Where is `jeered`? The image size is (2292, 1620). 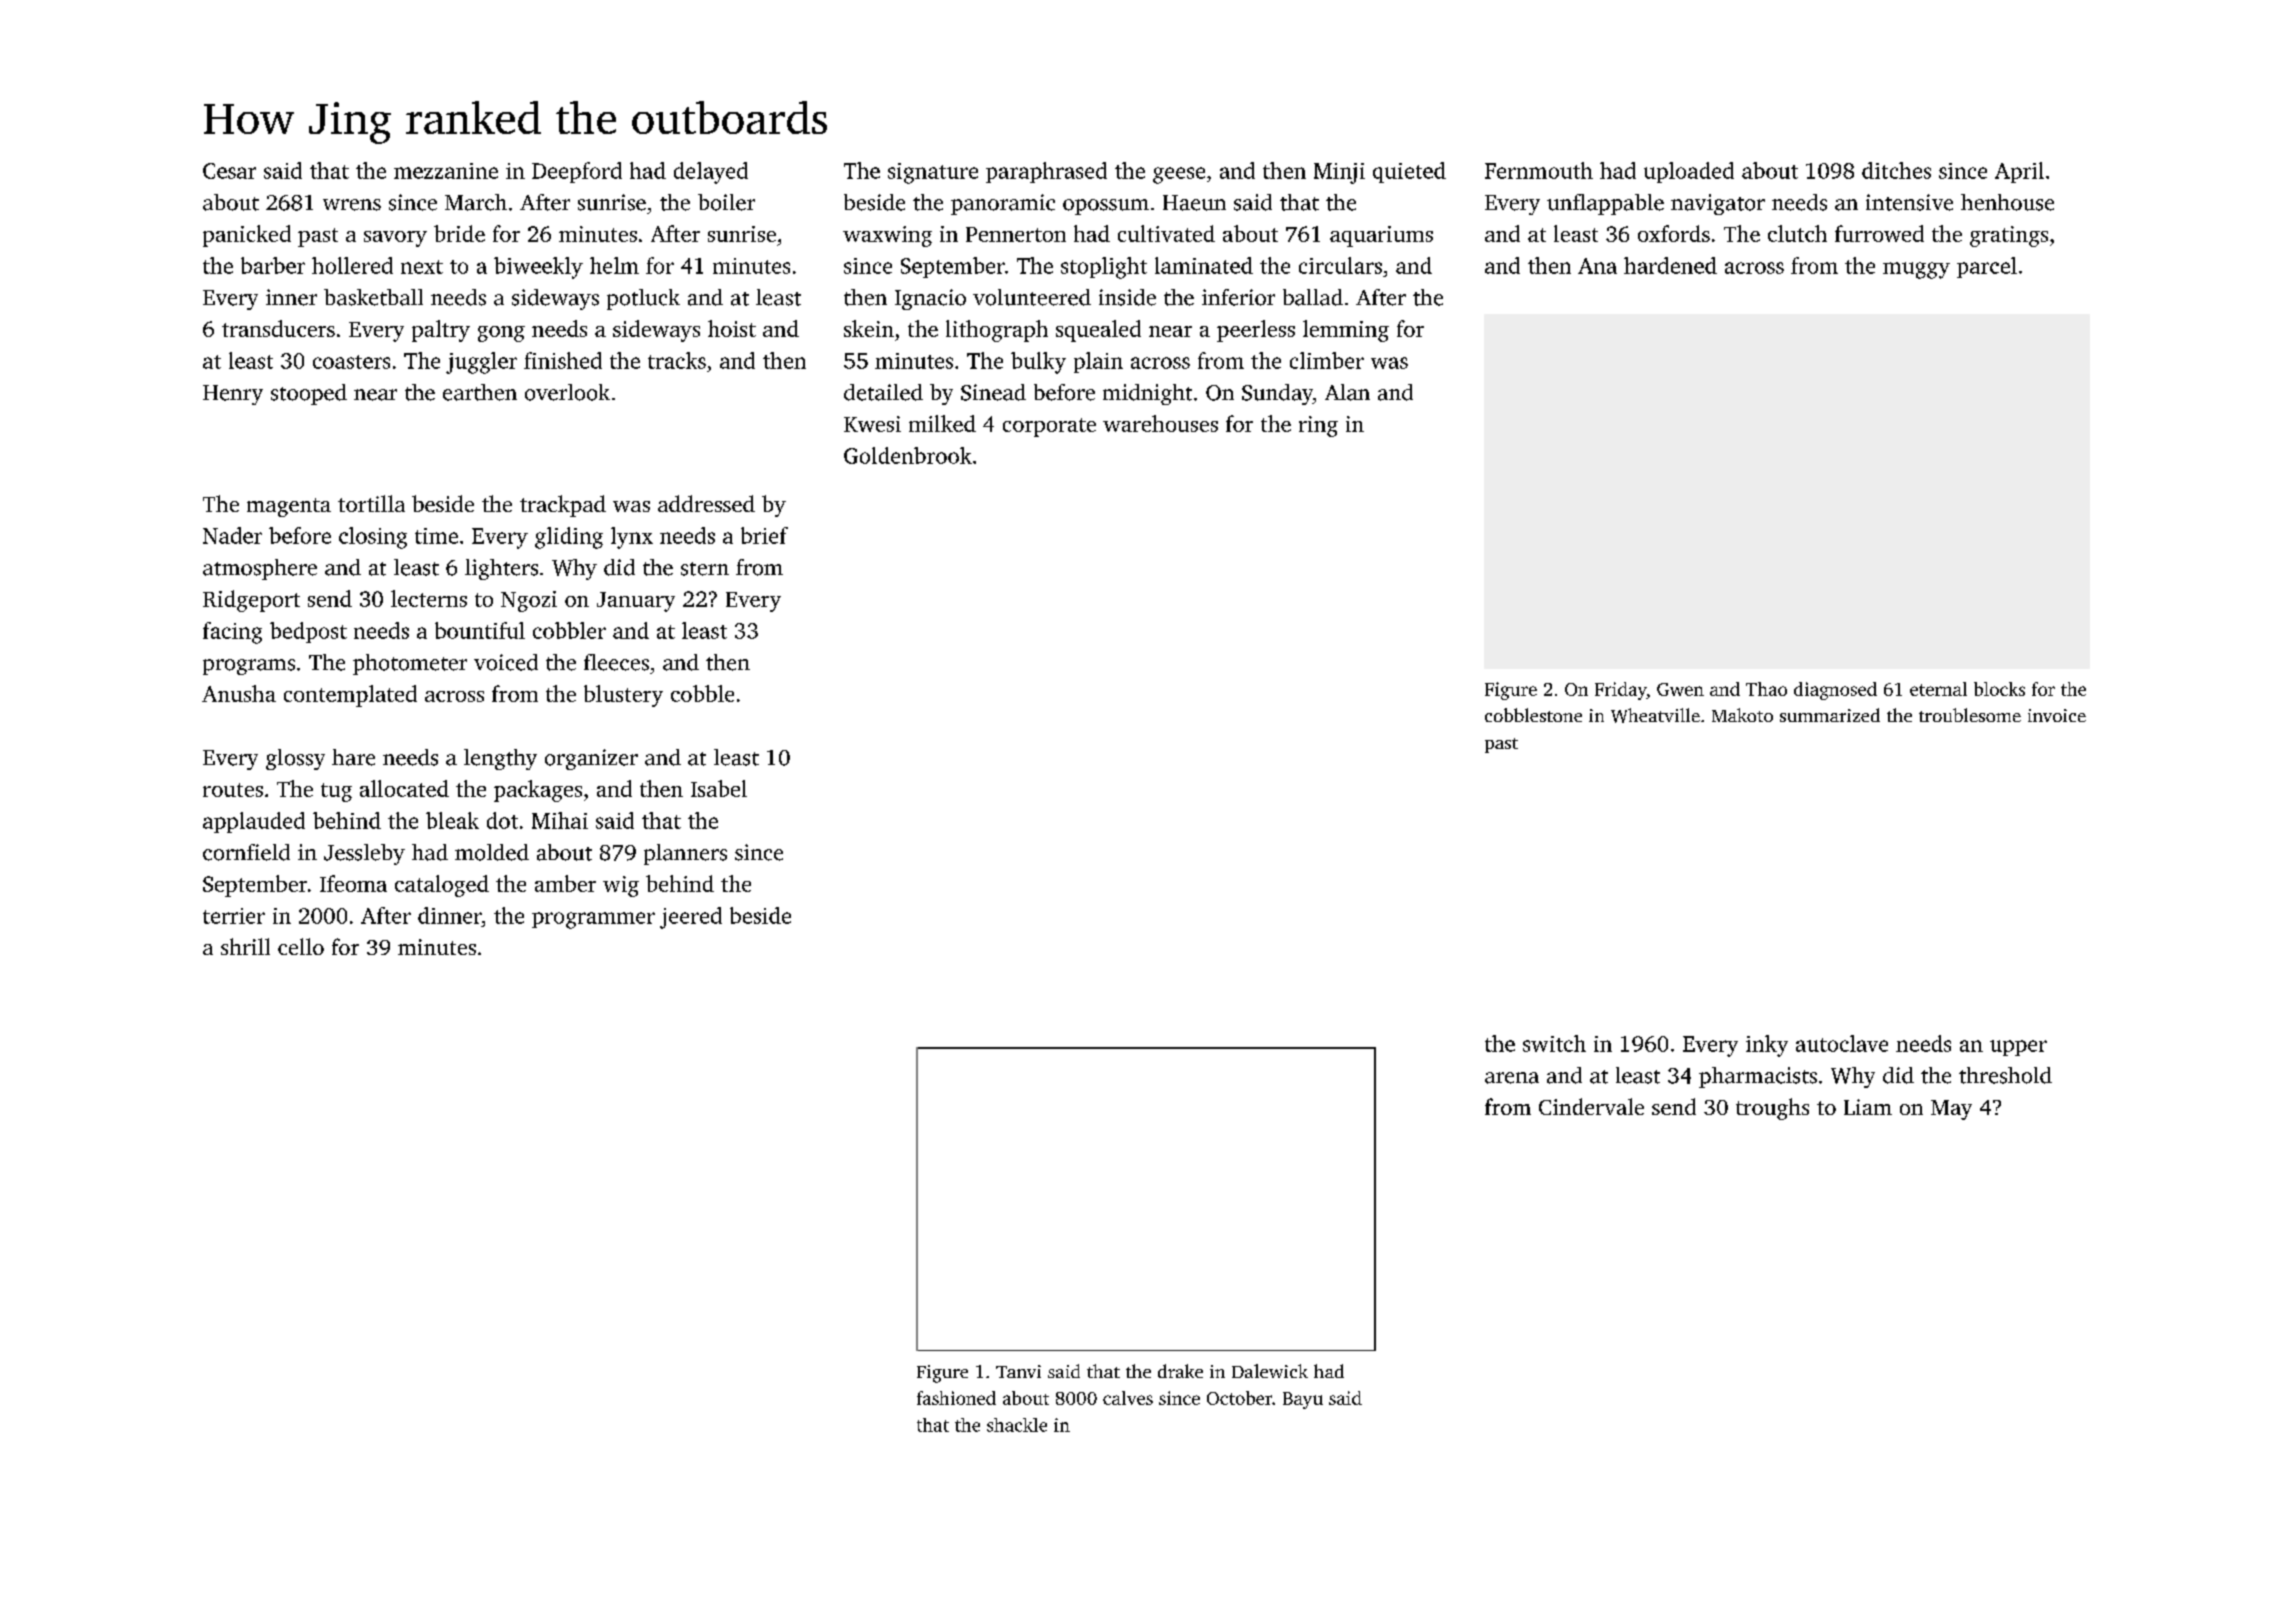 jeered is located at coordinates (691, 918).
